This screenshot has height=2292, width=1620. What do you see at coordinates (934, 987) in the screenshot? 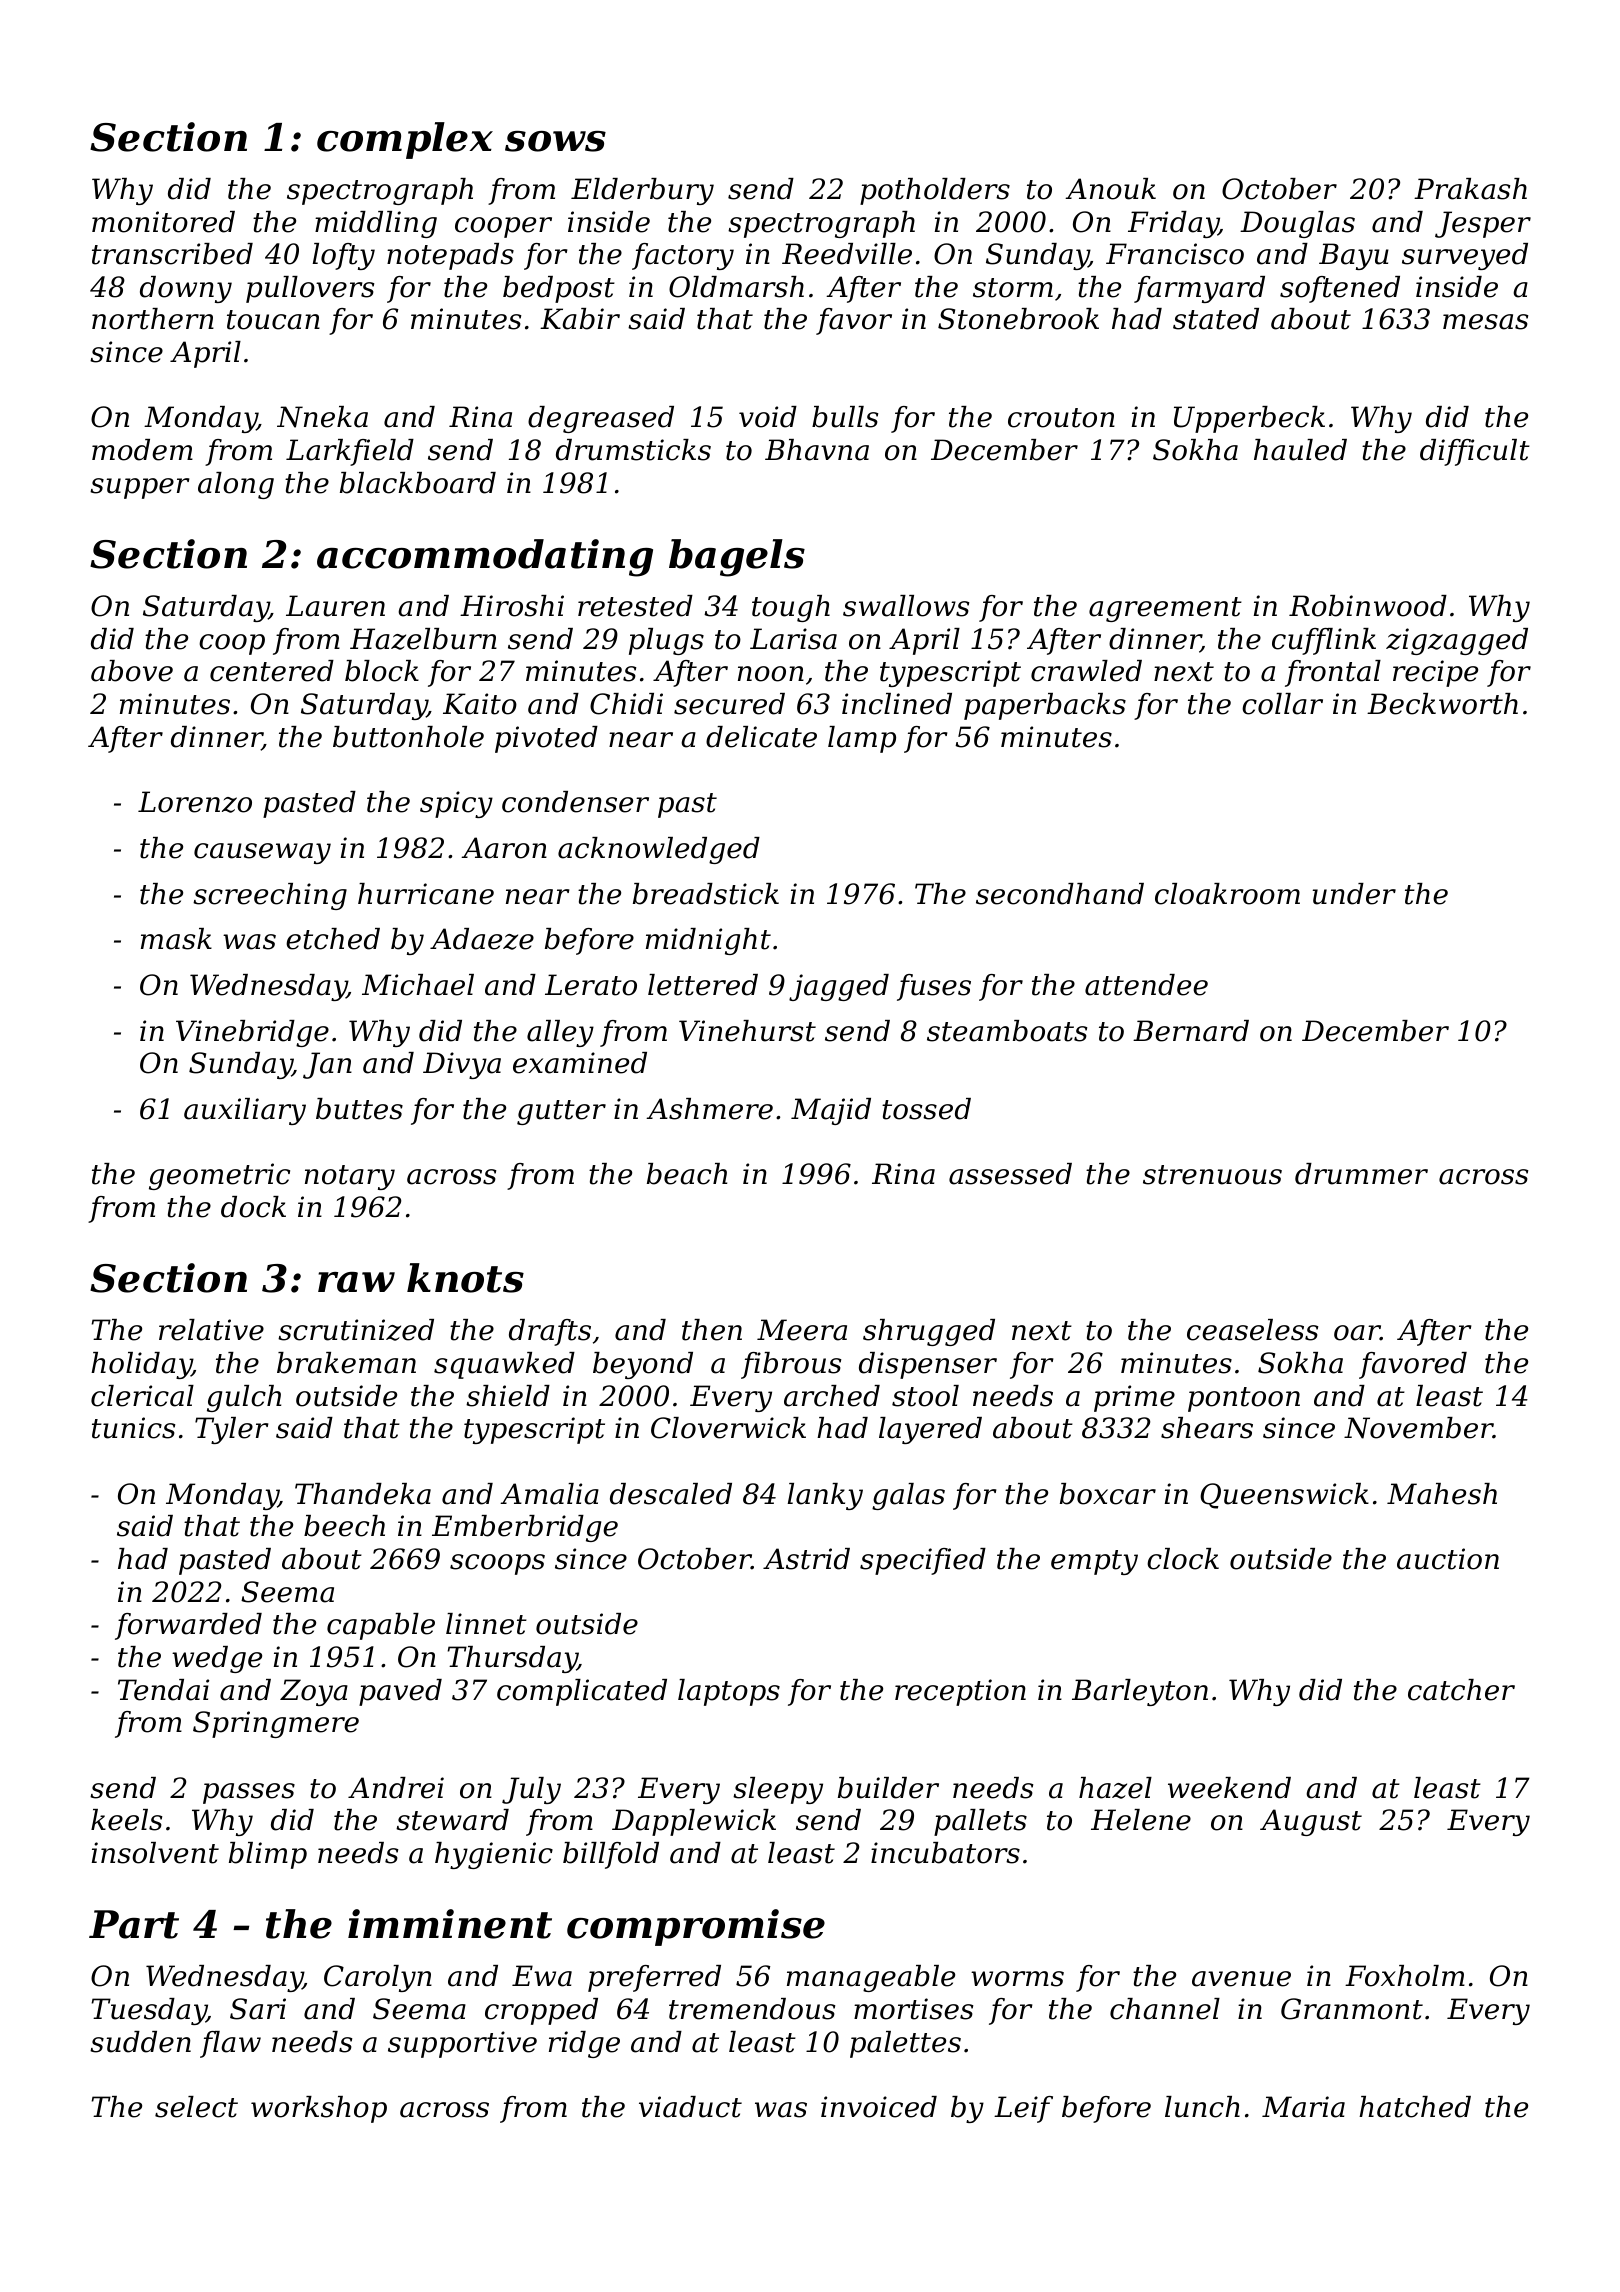
I see `fuses` at bounding box center [934, 987].
